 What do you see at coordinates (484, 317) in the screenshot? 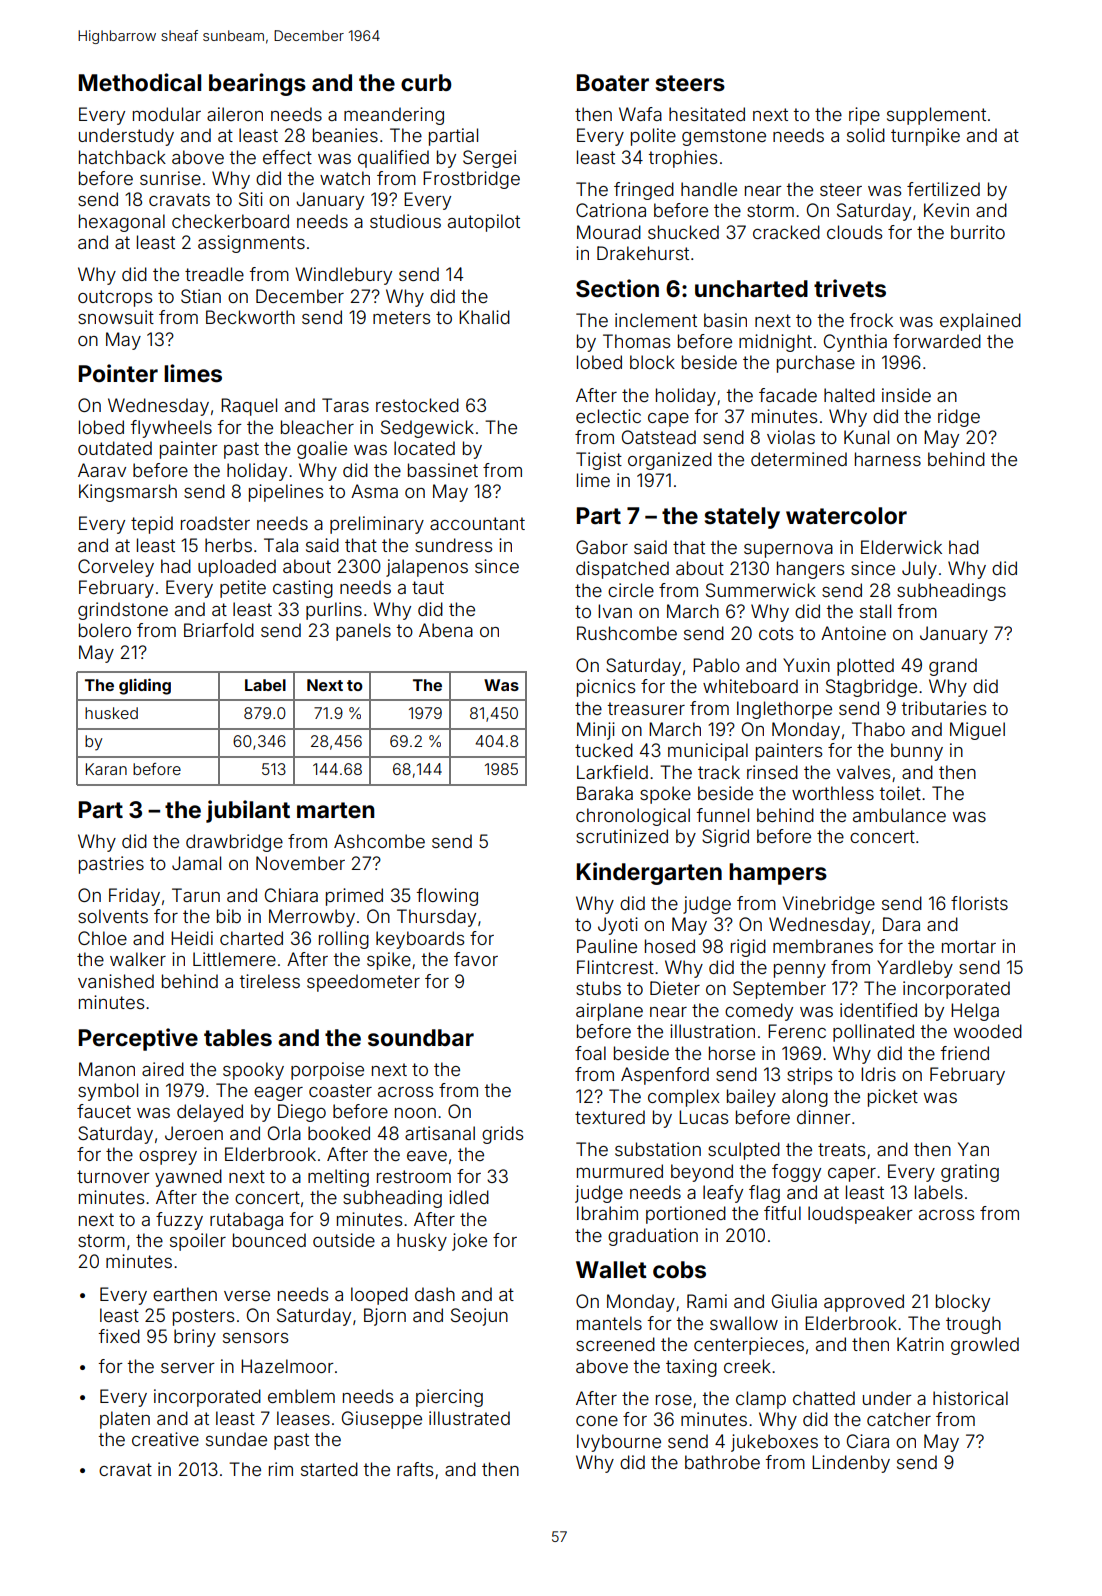
I see `Khalid` at bounding box center [484, 317].
